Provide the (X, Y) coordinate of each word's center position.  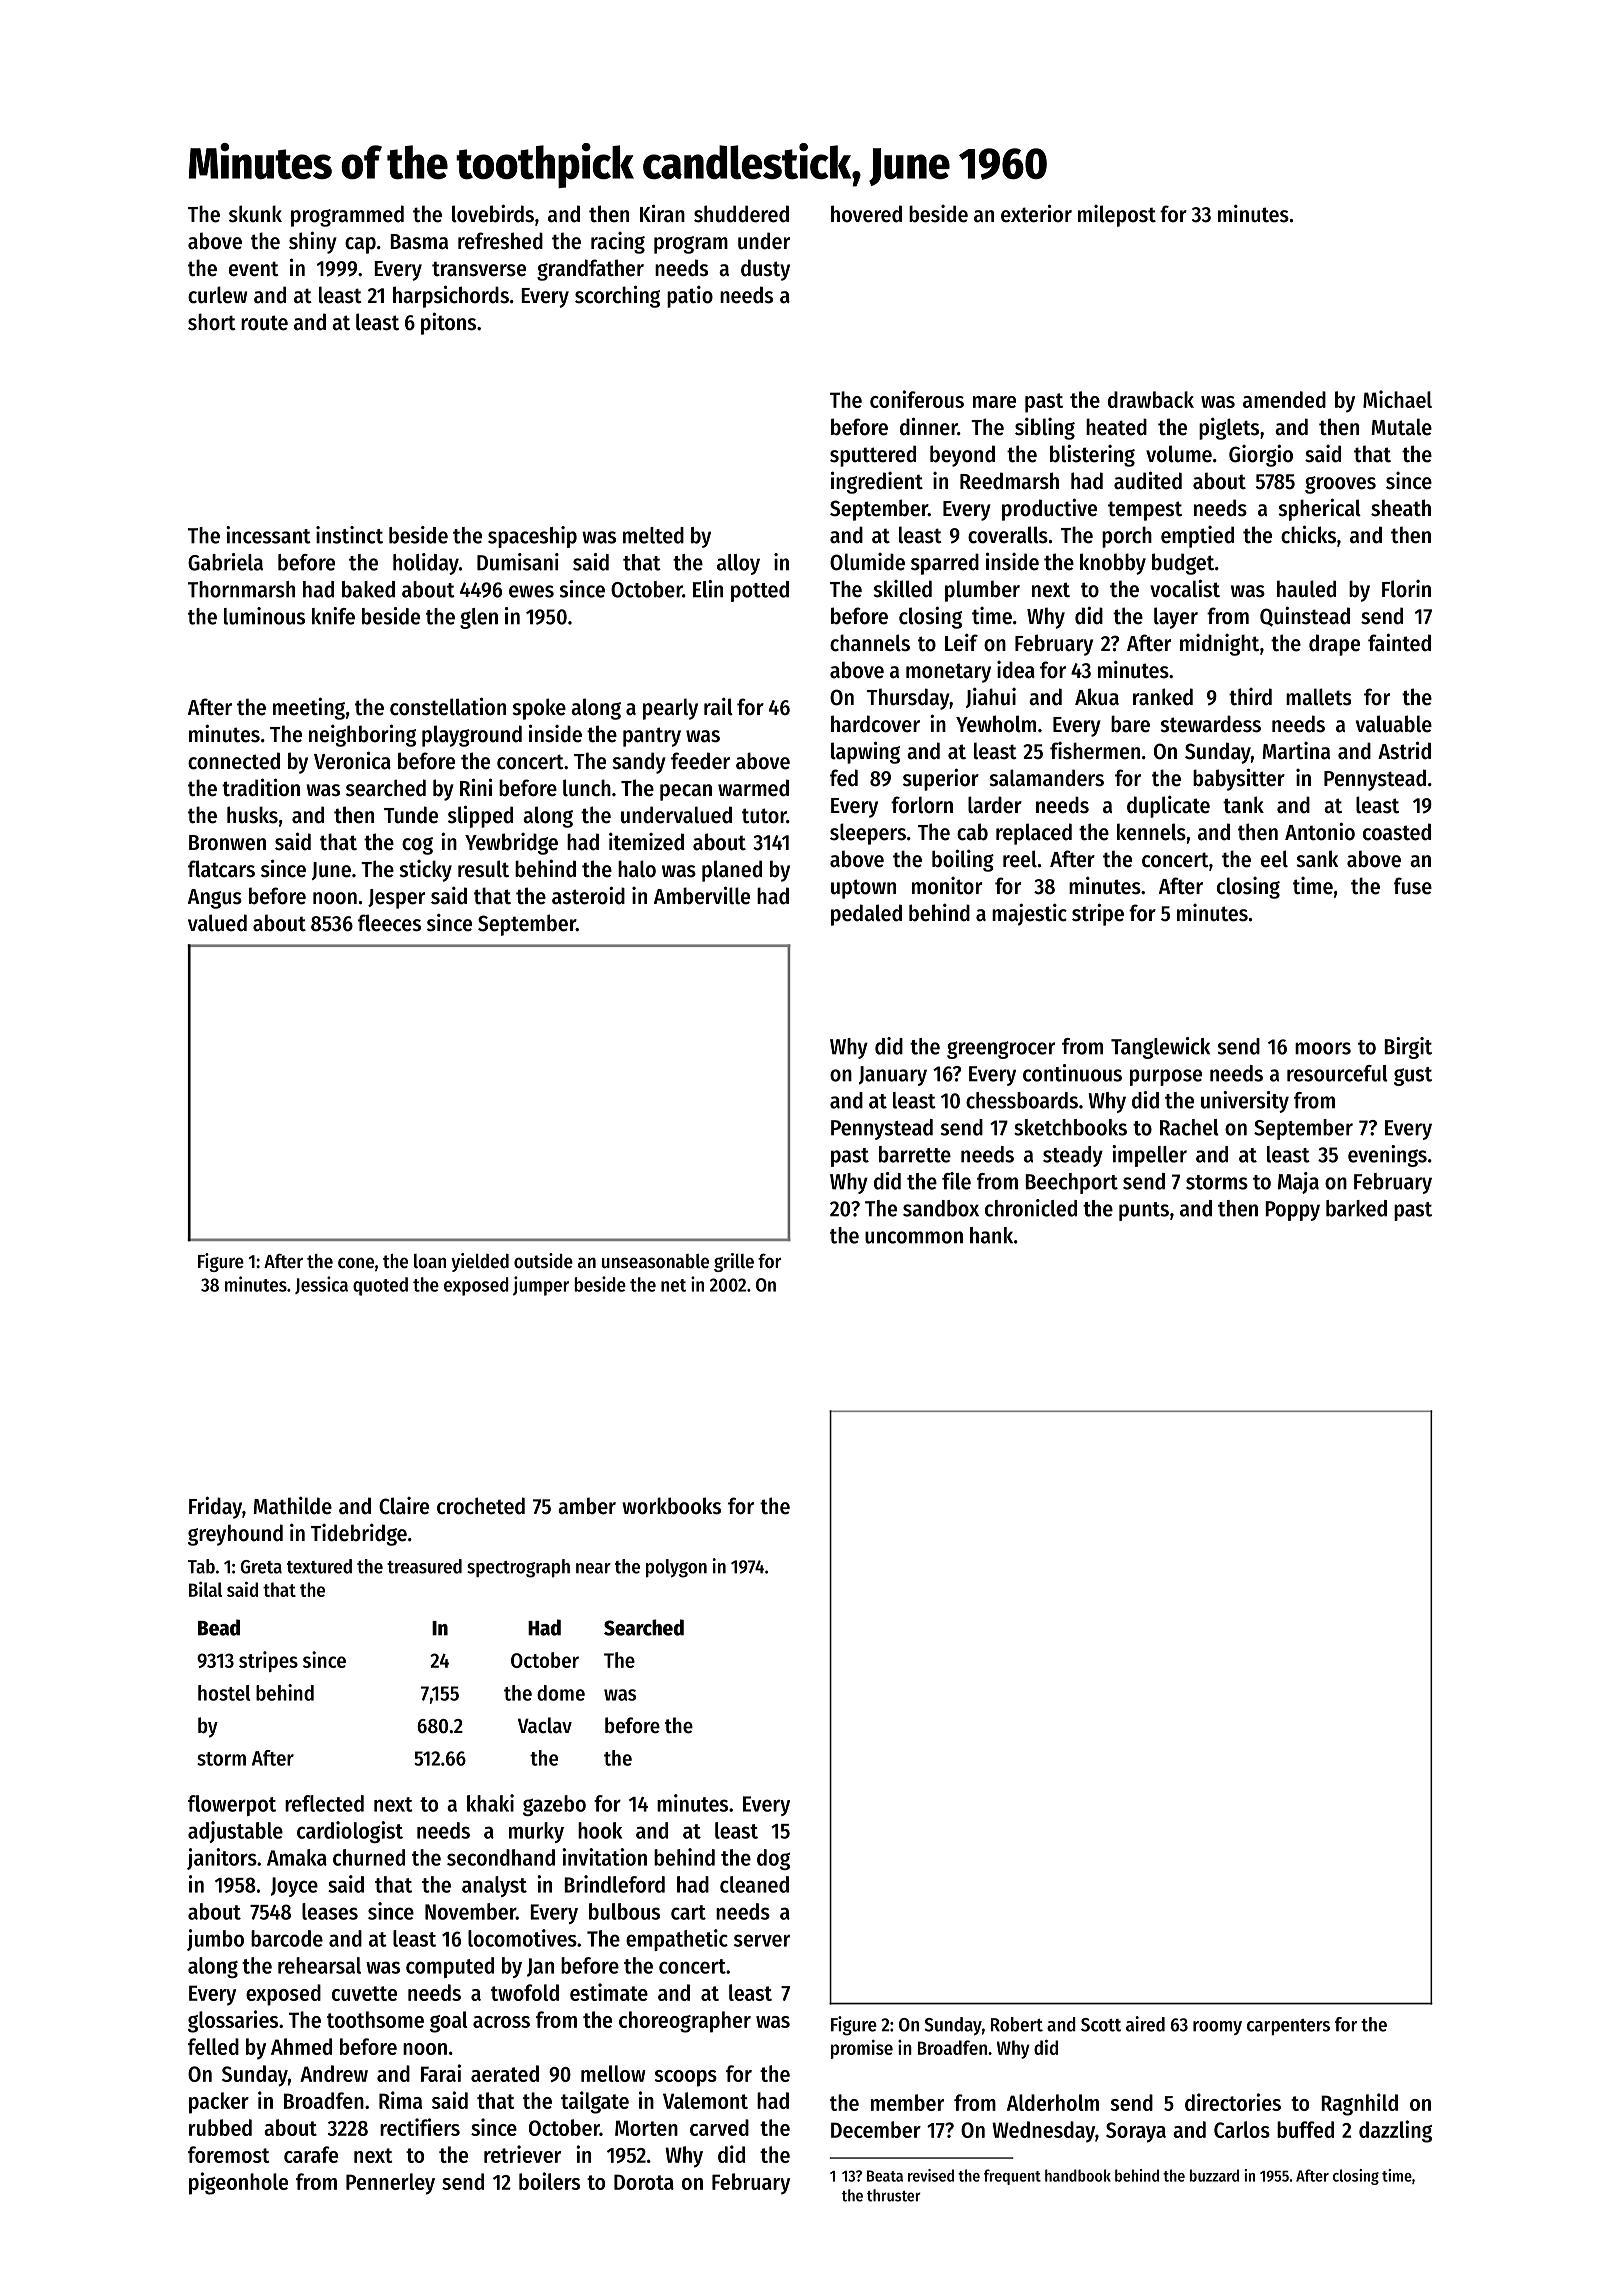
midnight (1219, 645)
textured (319, 1566)
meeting (309, 708)
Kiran (662, 213)
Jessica (321, 1285)
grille (734, 1262)
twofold (525, 1992)
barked (1356, 1208)
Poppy (1292, 1211)
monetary (948, 673)
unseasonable (655, 1261)
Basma (419, 242)
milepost (1117, 216)
